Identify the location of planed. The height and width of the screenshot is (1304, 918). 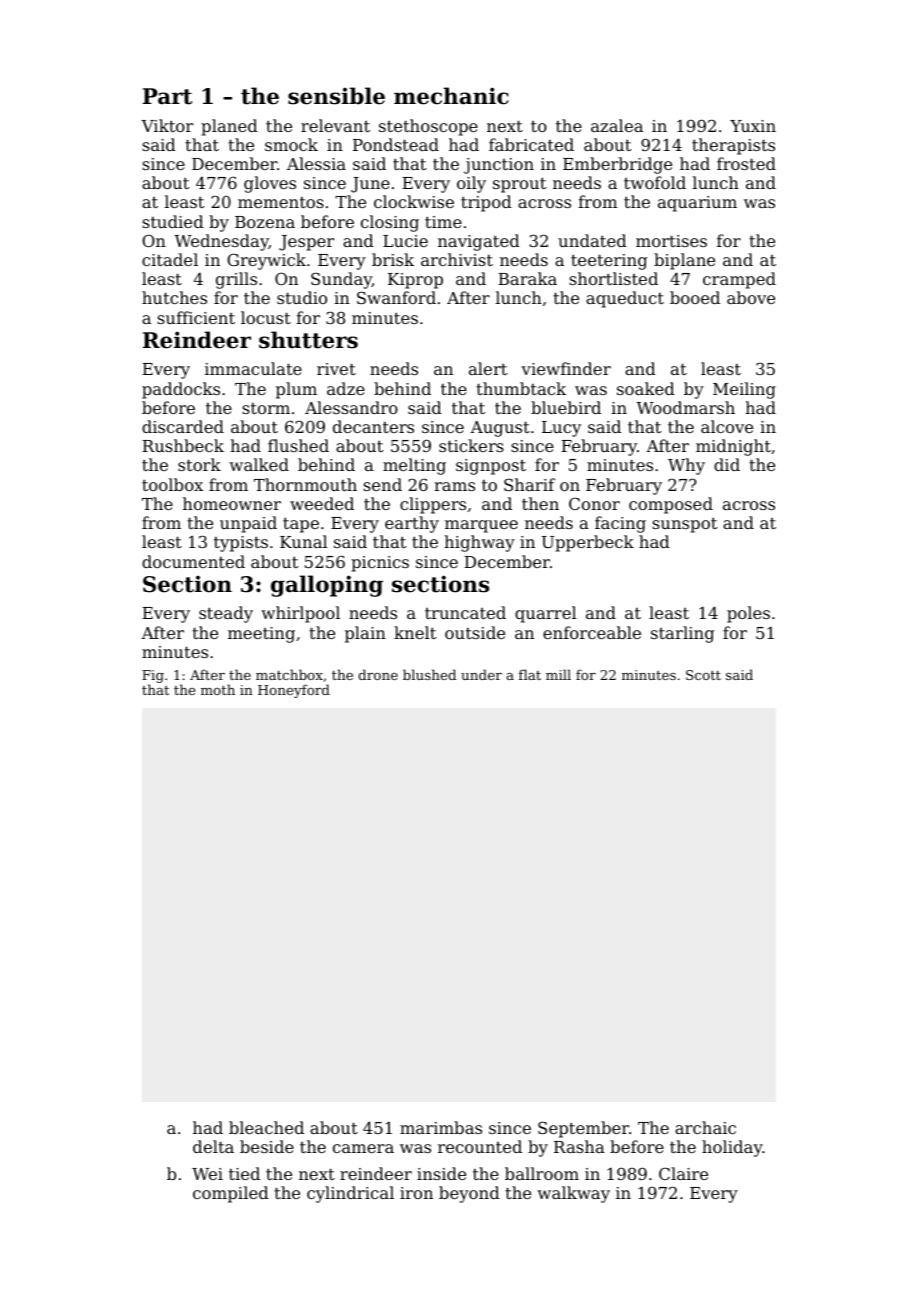
(229, 127).
